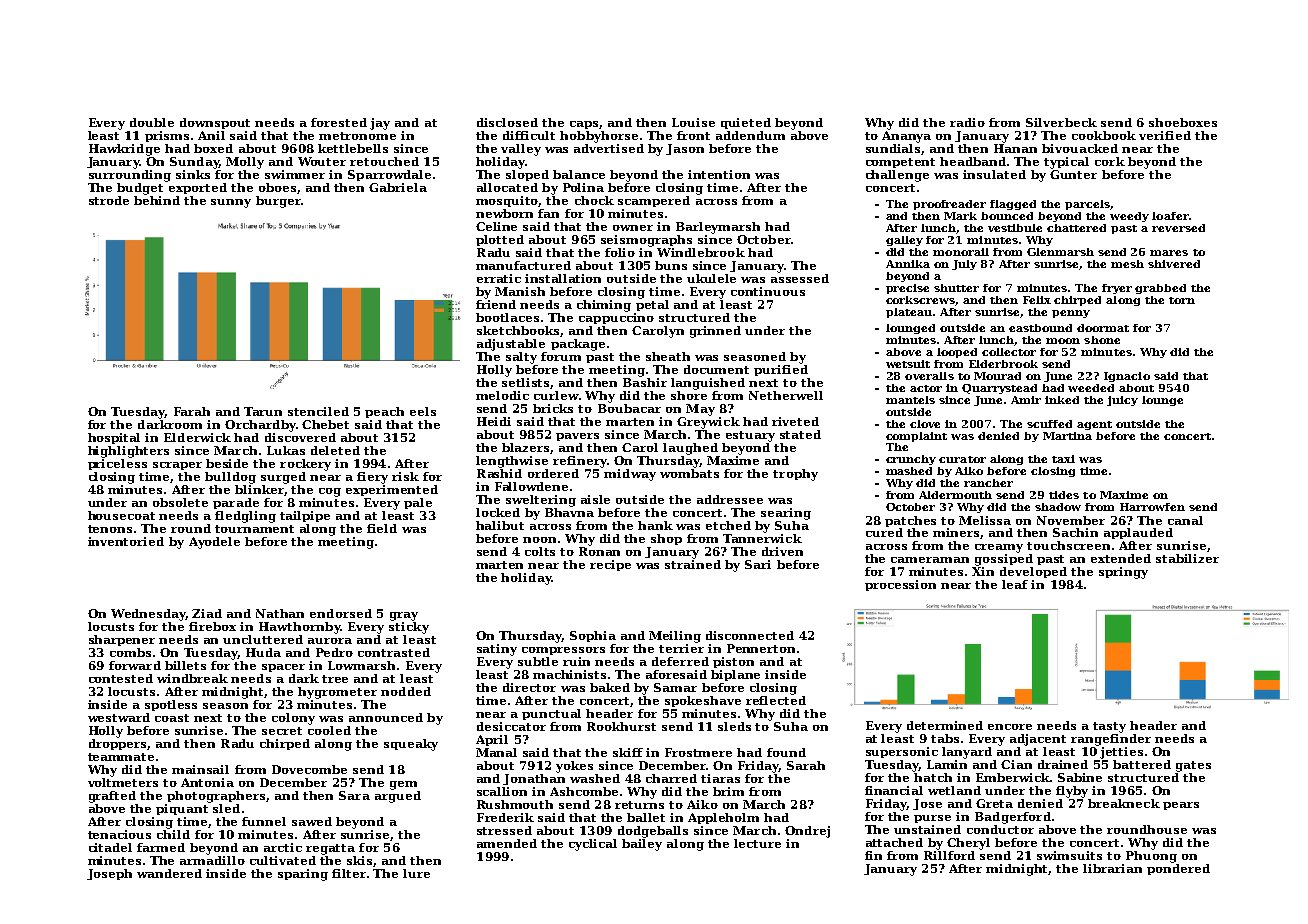 The height and width of the screenshot is (924, 1308). I want to click on amended, so click(507, 843).
